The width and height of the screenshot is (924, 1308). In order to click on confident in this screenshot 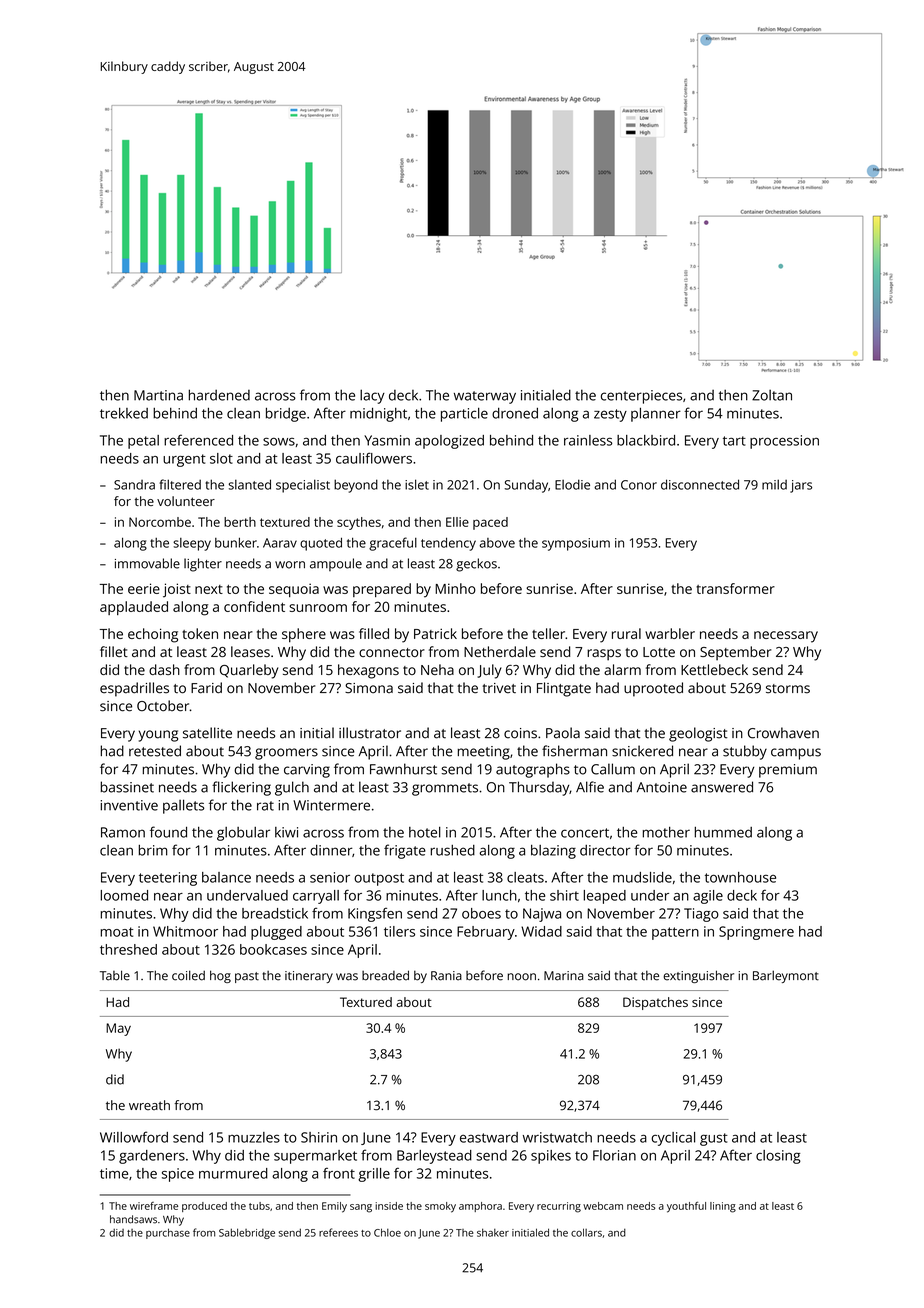, I will do `click(254, 606)`.
